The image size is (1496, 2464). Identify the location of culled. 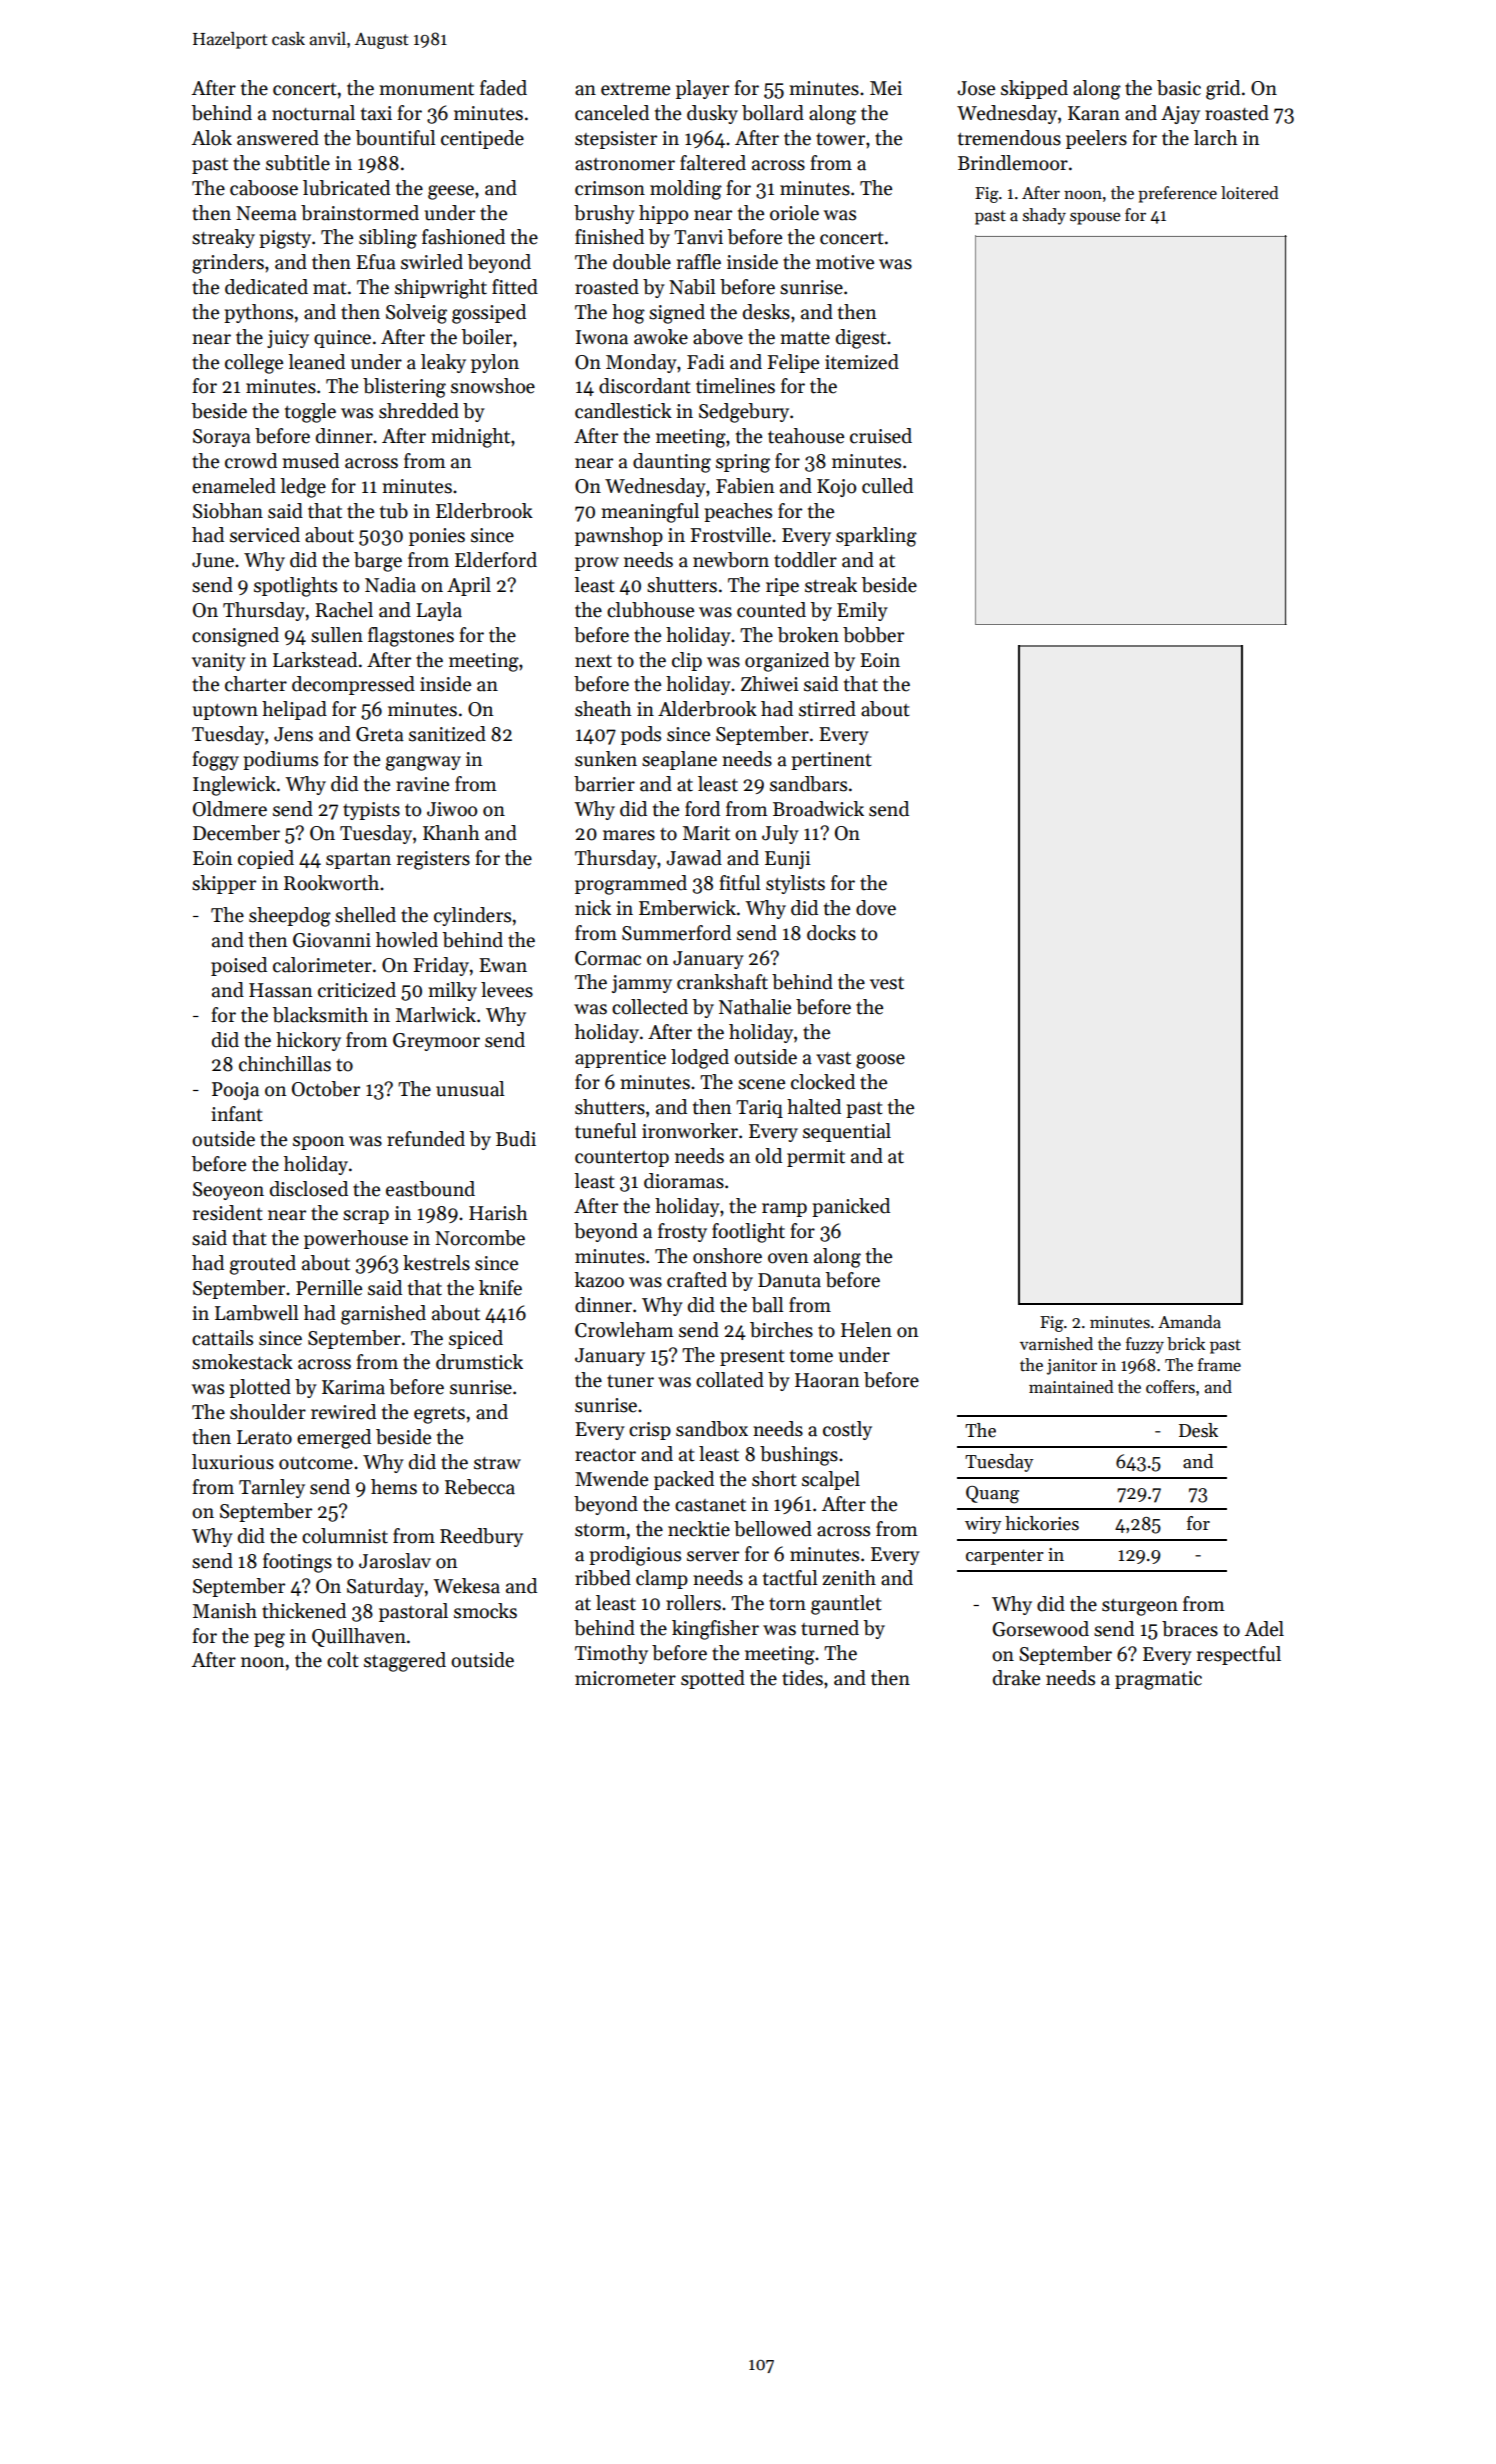
(887, 486).
